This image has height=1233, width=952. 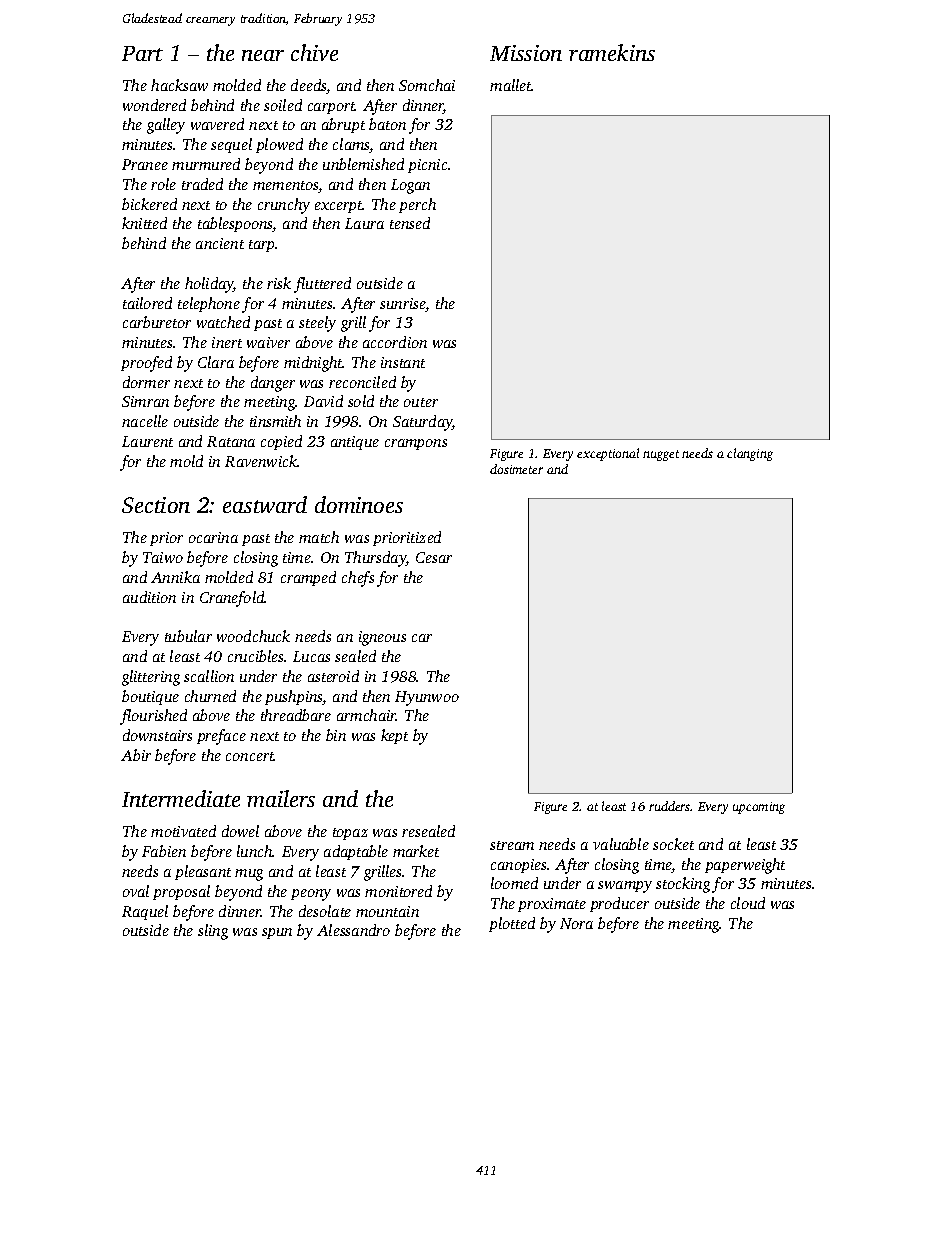 What do you see at coordinates (670, 806) in the image?
I see `rudders` at bounding box center [670, 806].
